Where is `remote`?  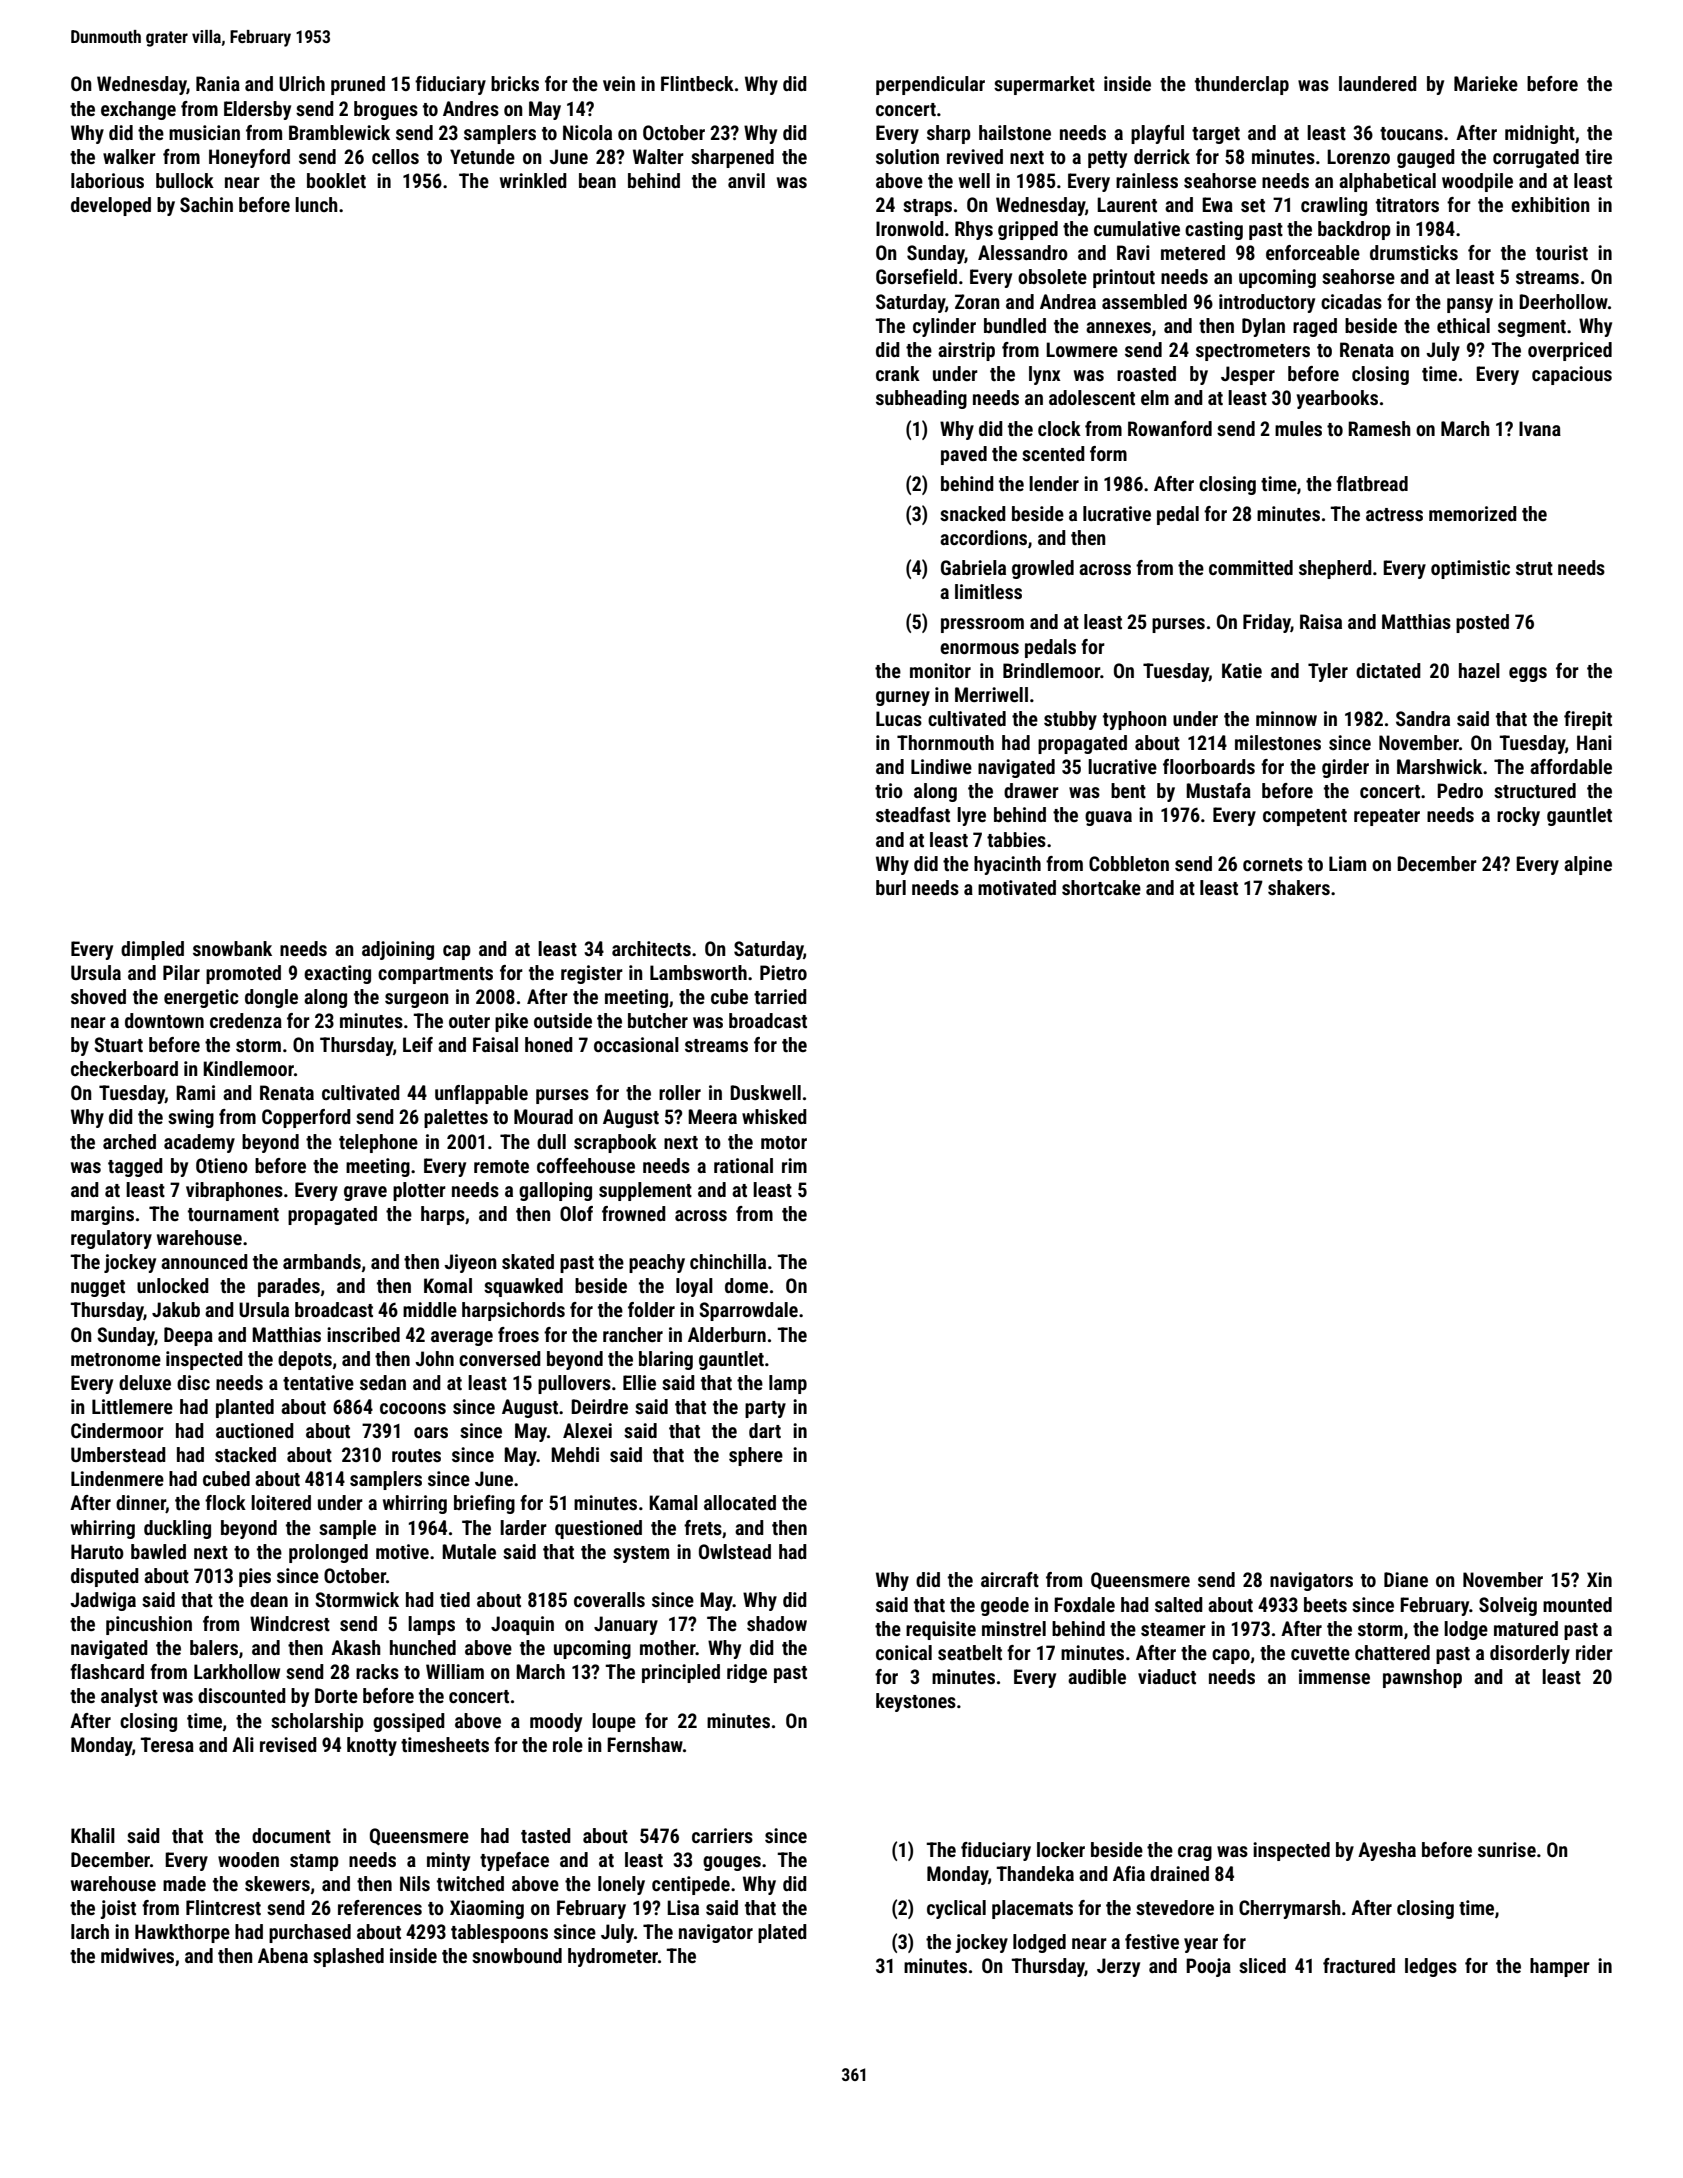 remote is located at coordinates (501, 1166).
